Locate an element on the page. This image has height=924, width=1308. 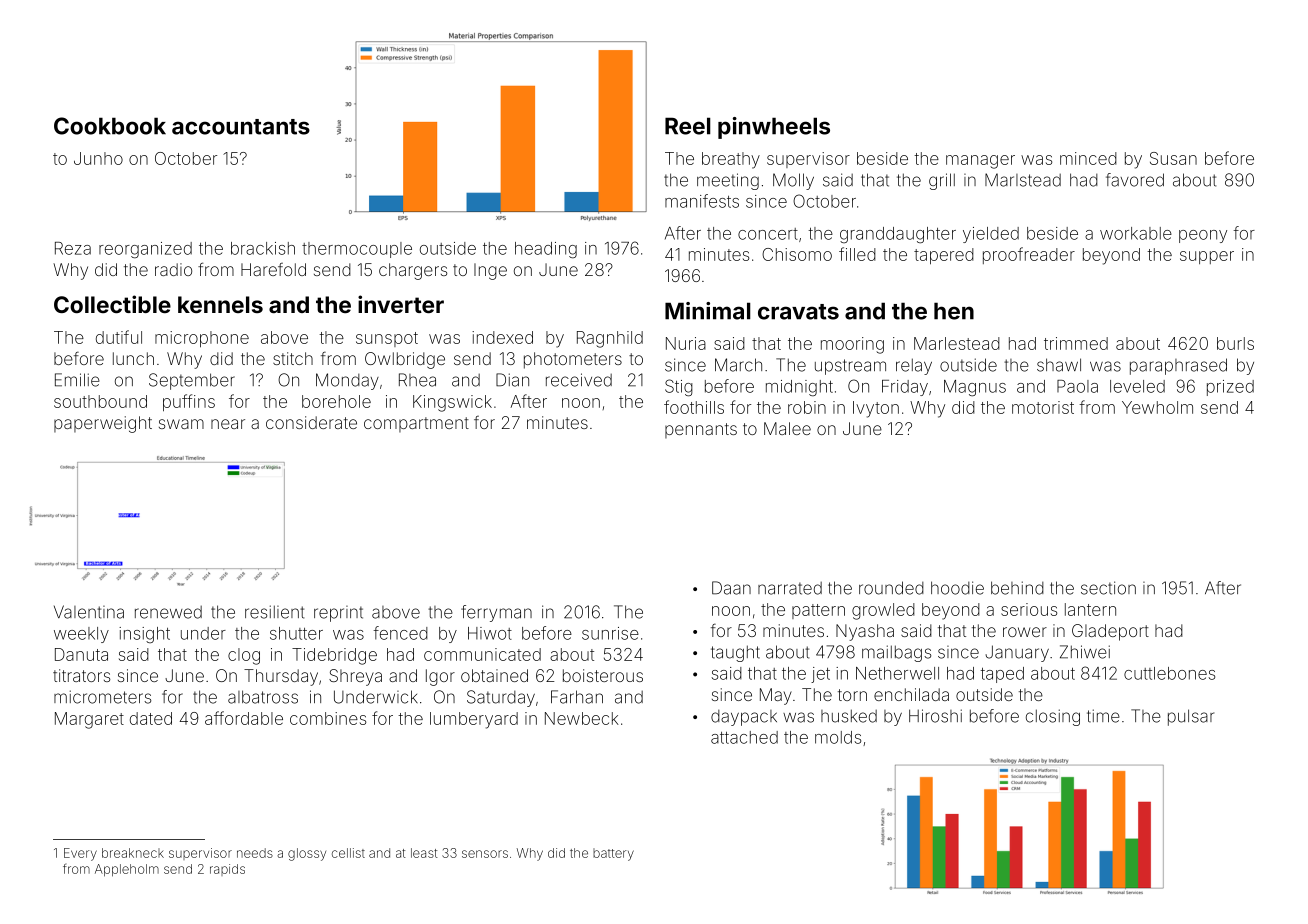
behind is located at coordinates (1017, 588).
